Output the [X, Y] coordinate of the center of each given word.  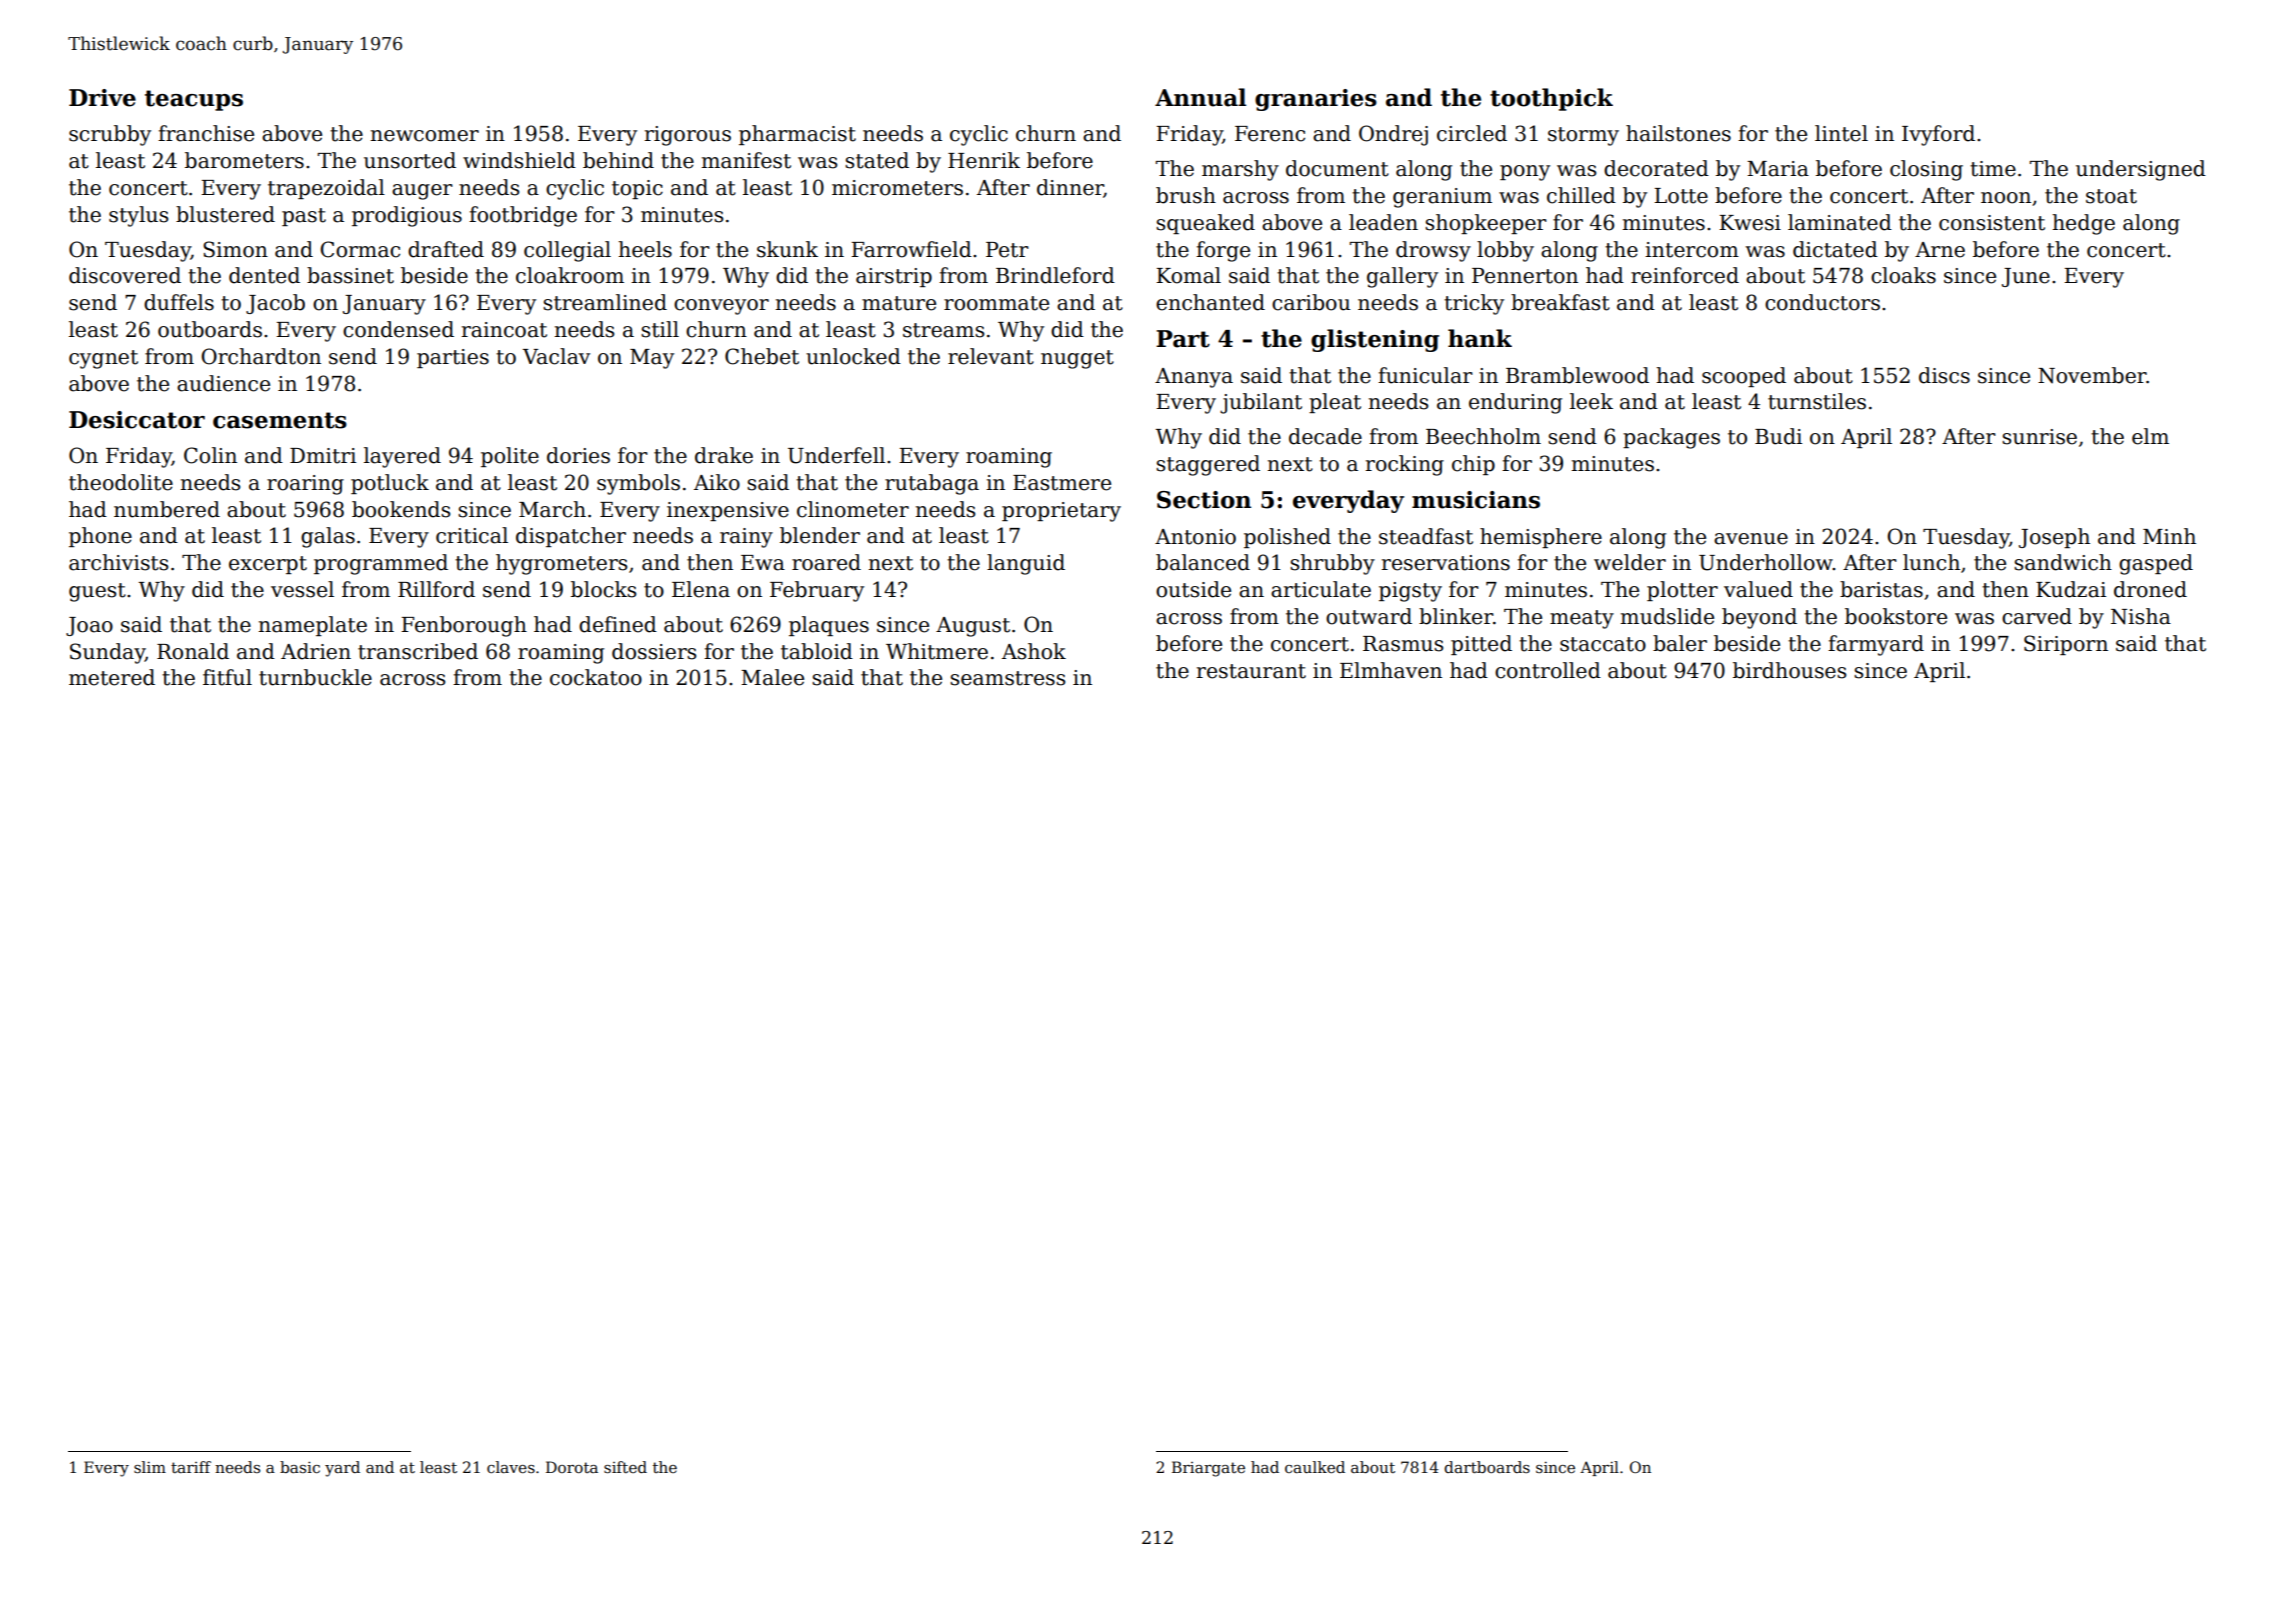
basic [300, 1467]
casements [280, 420]
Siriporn [2066, 645]
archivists [118, 562]
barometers [244, 160]
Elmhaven [1391, 670]
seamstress [1007, 678]
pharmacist [797, 135]
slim [150, 1467]
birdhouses [1789, 670]
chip [1473, 465]
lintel [1841, 133]
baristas [1881, 589]
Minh [2169, 536]
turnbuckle [315, 677]
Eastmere [1062, 483]
